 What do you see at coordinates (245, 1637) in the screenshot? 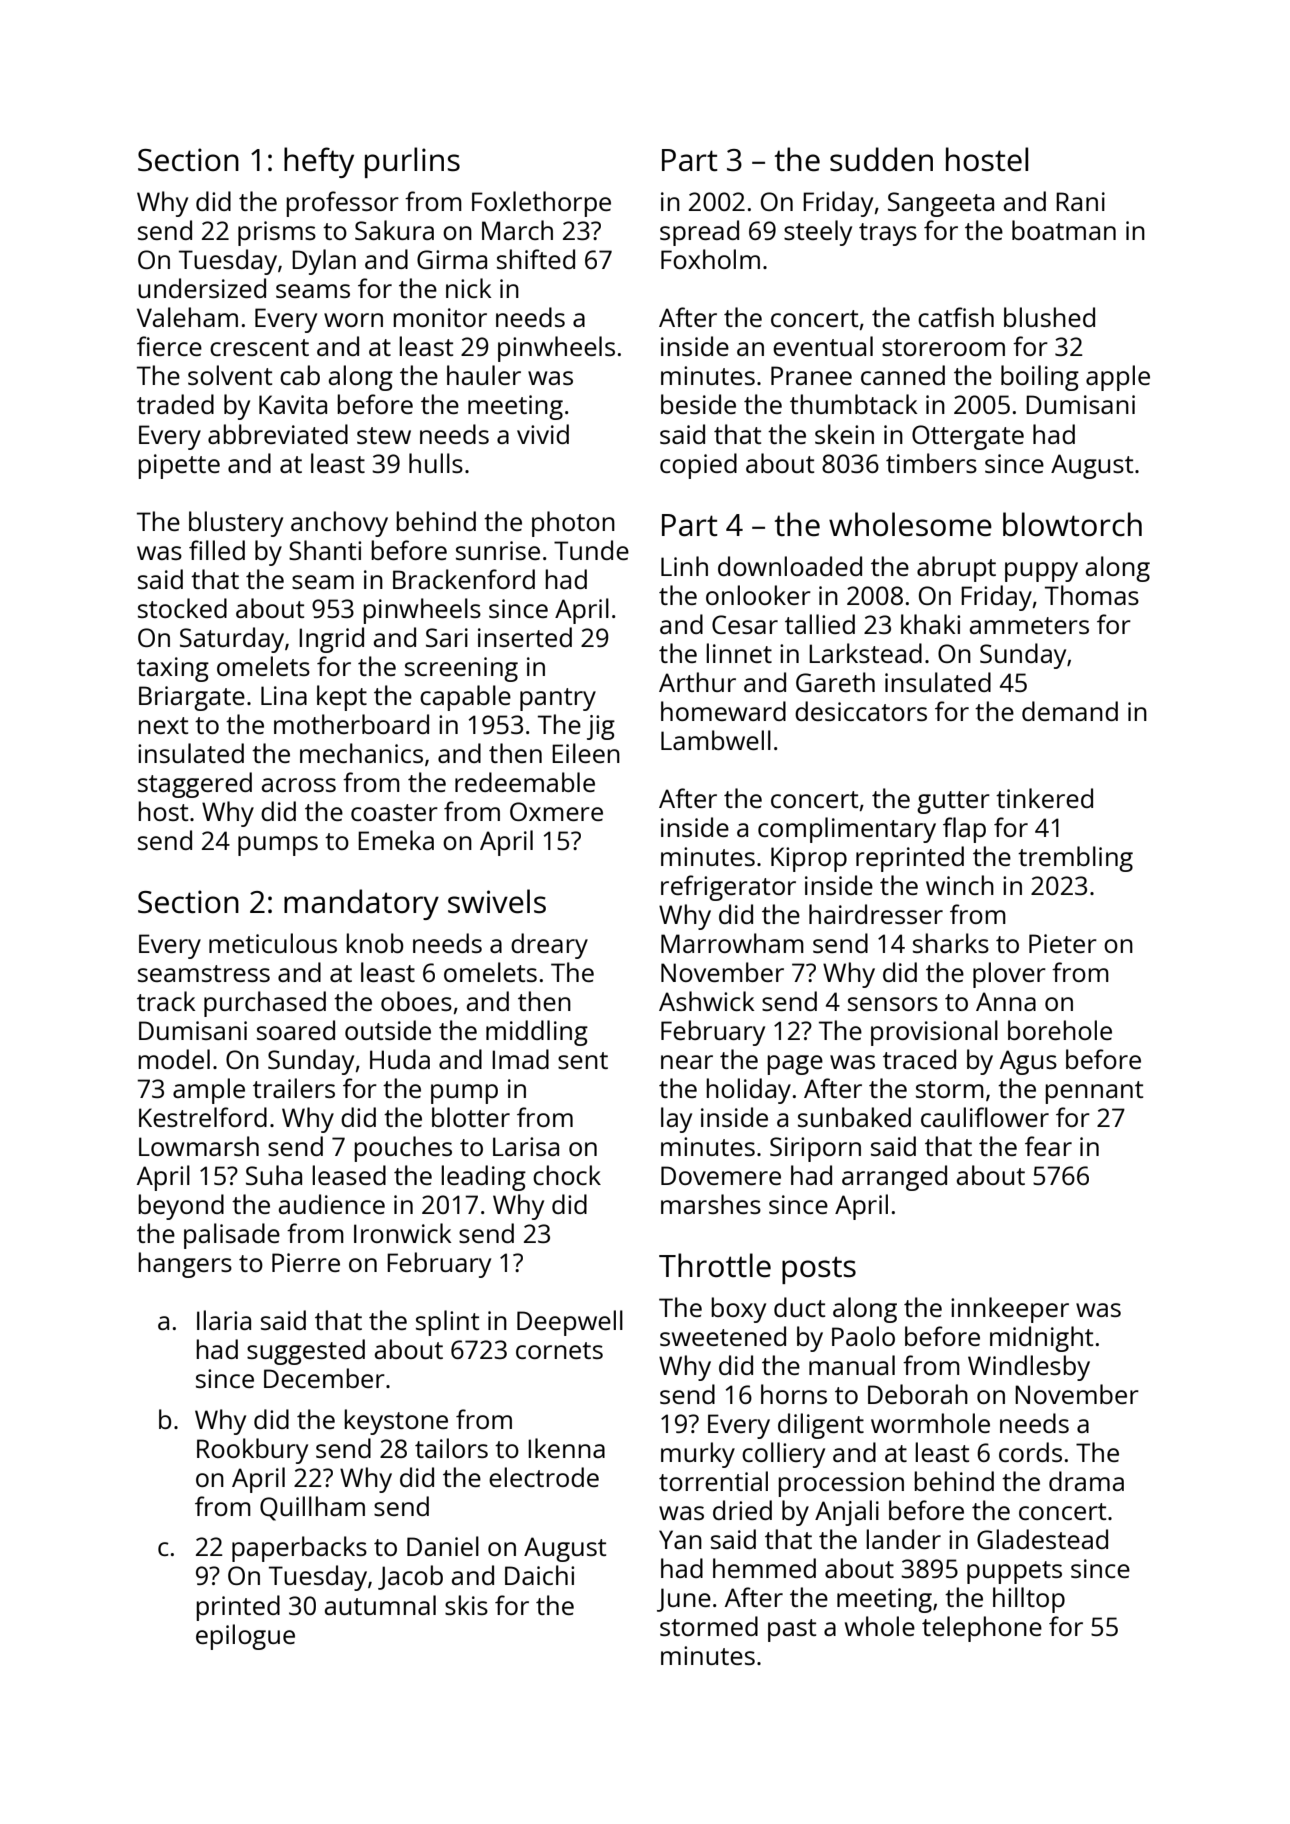
I see `epilogue` at bounding box center [245, 1637].
